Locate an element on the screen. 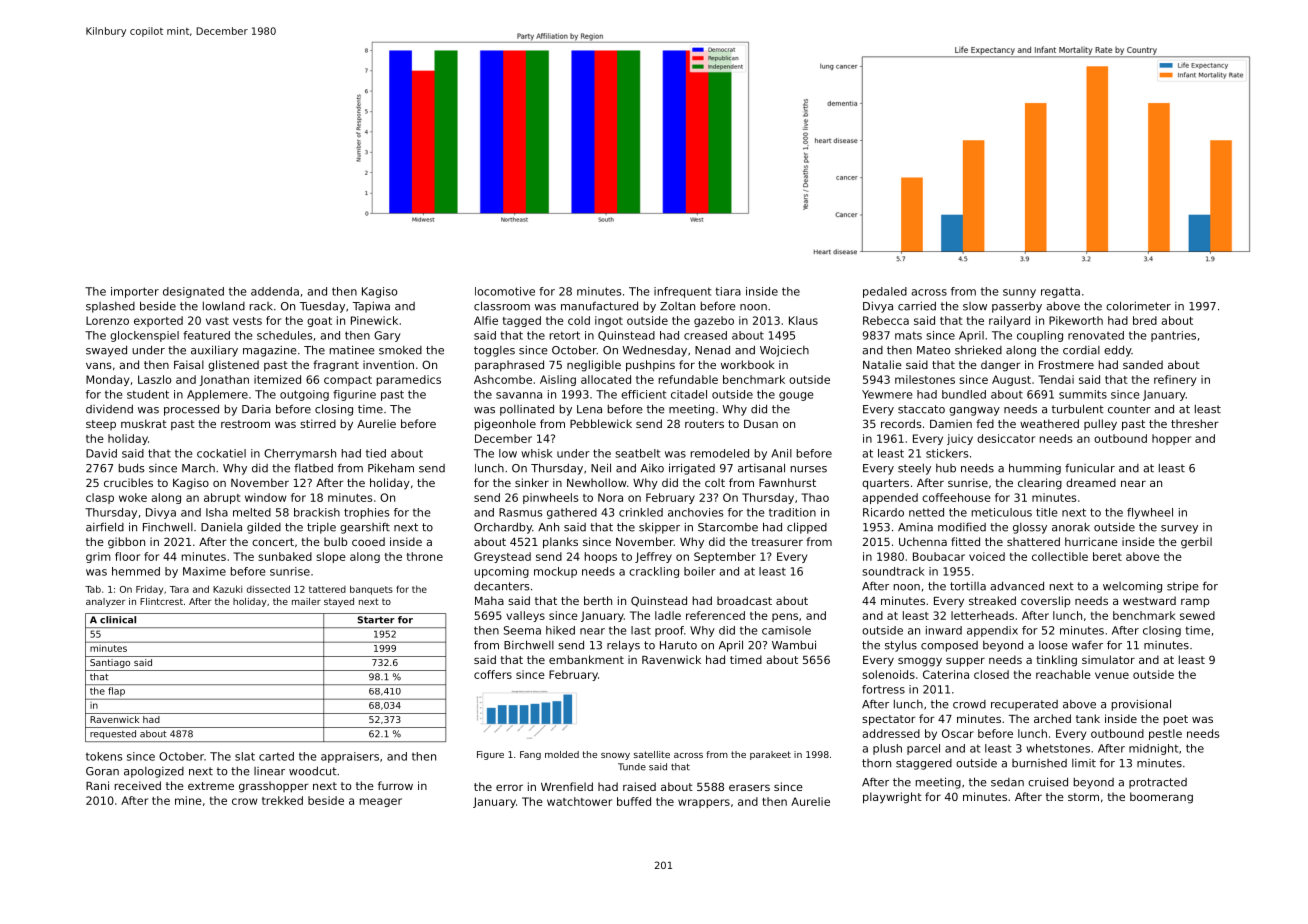 The image size is (1308, 924). last is located at coordinates (641, 630).
